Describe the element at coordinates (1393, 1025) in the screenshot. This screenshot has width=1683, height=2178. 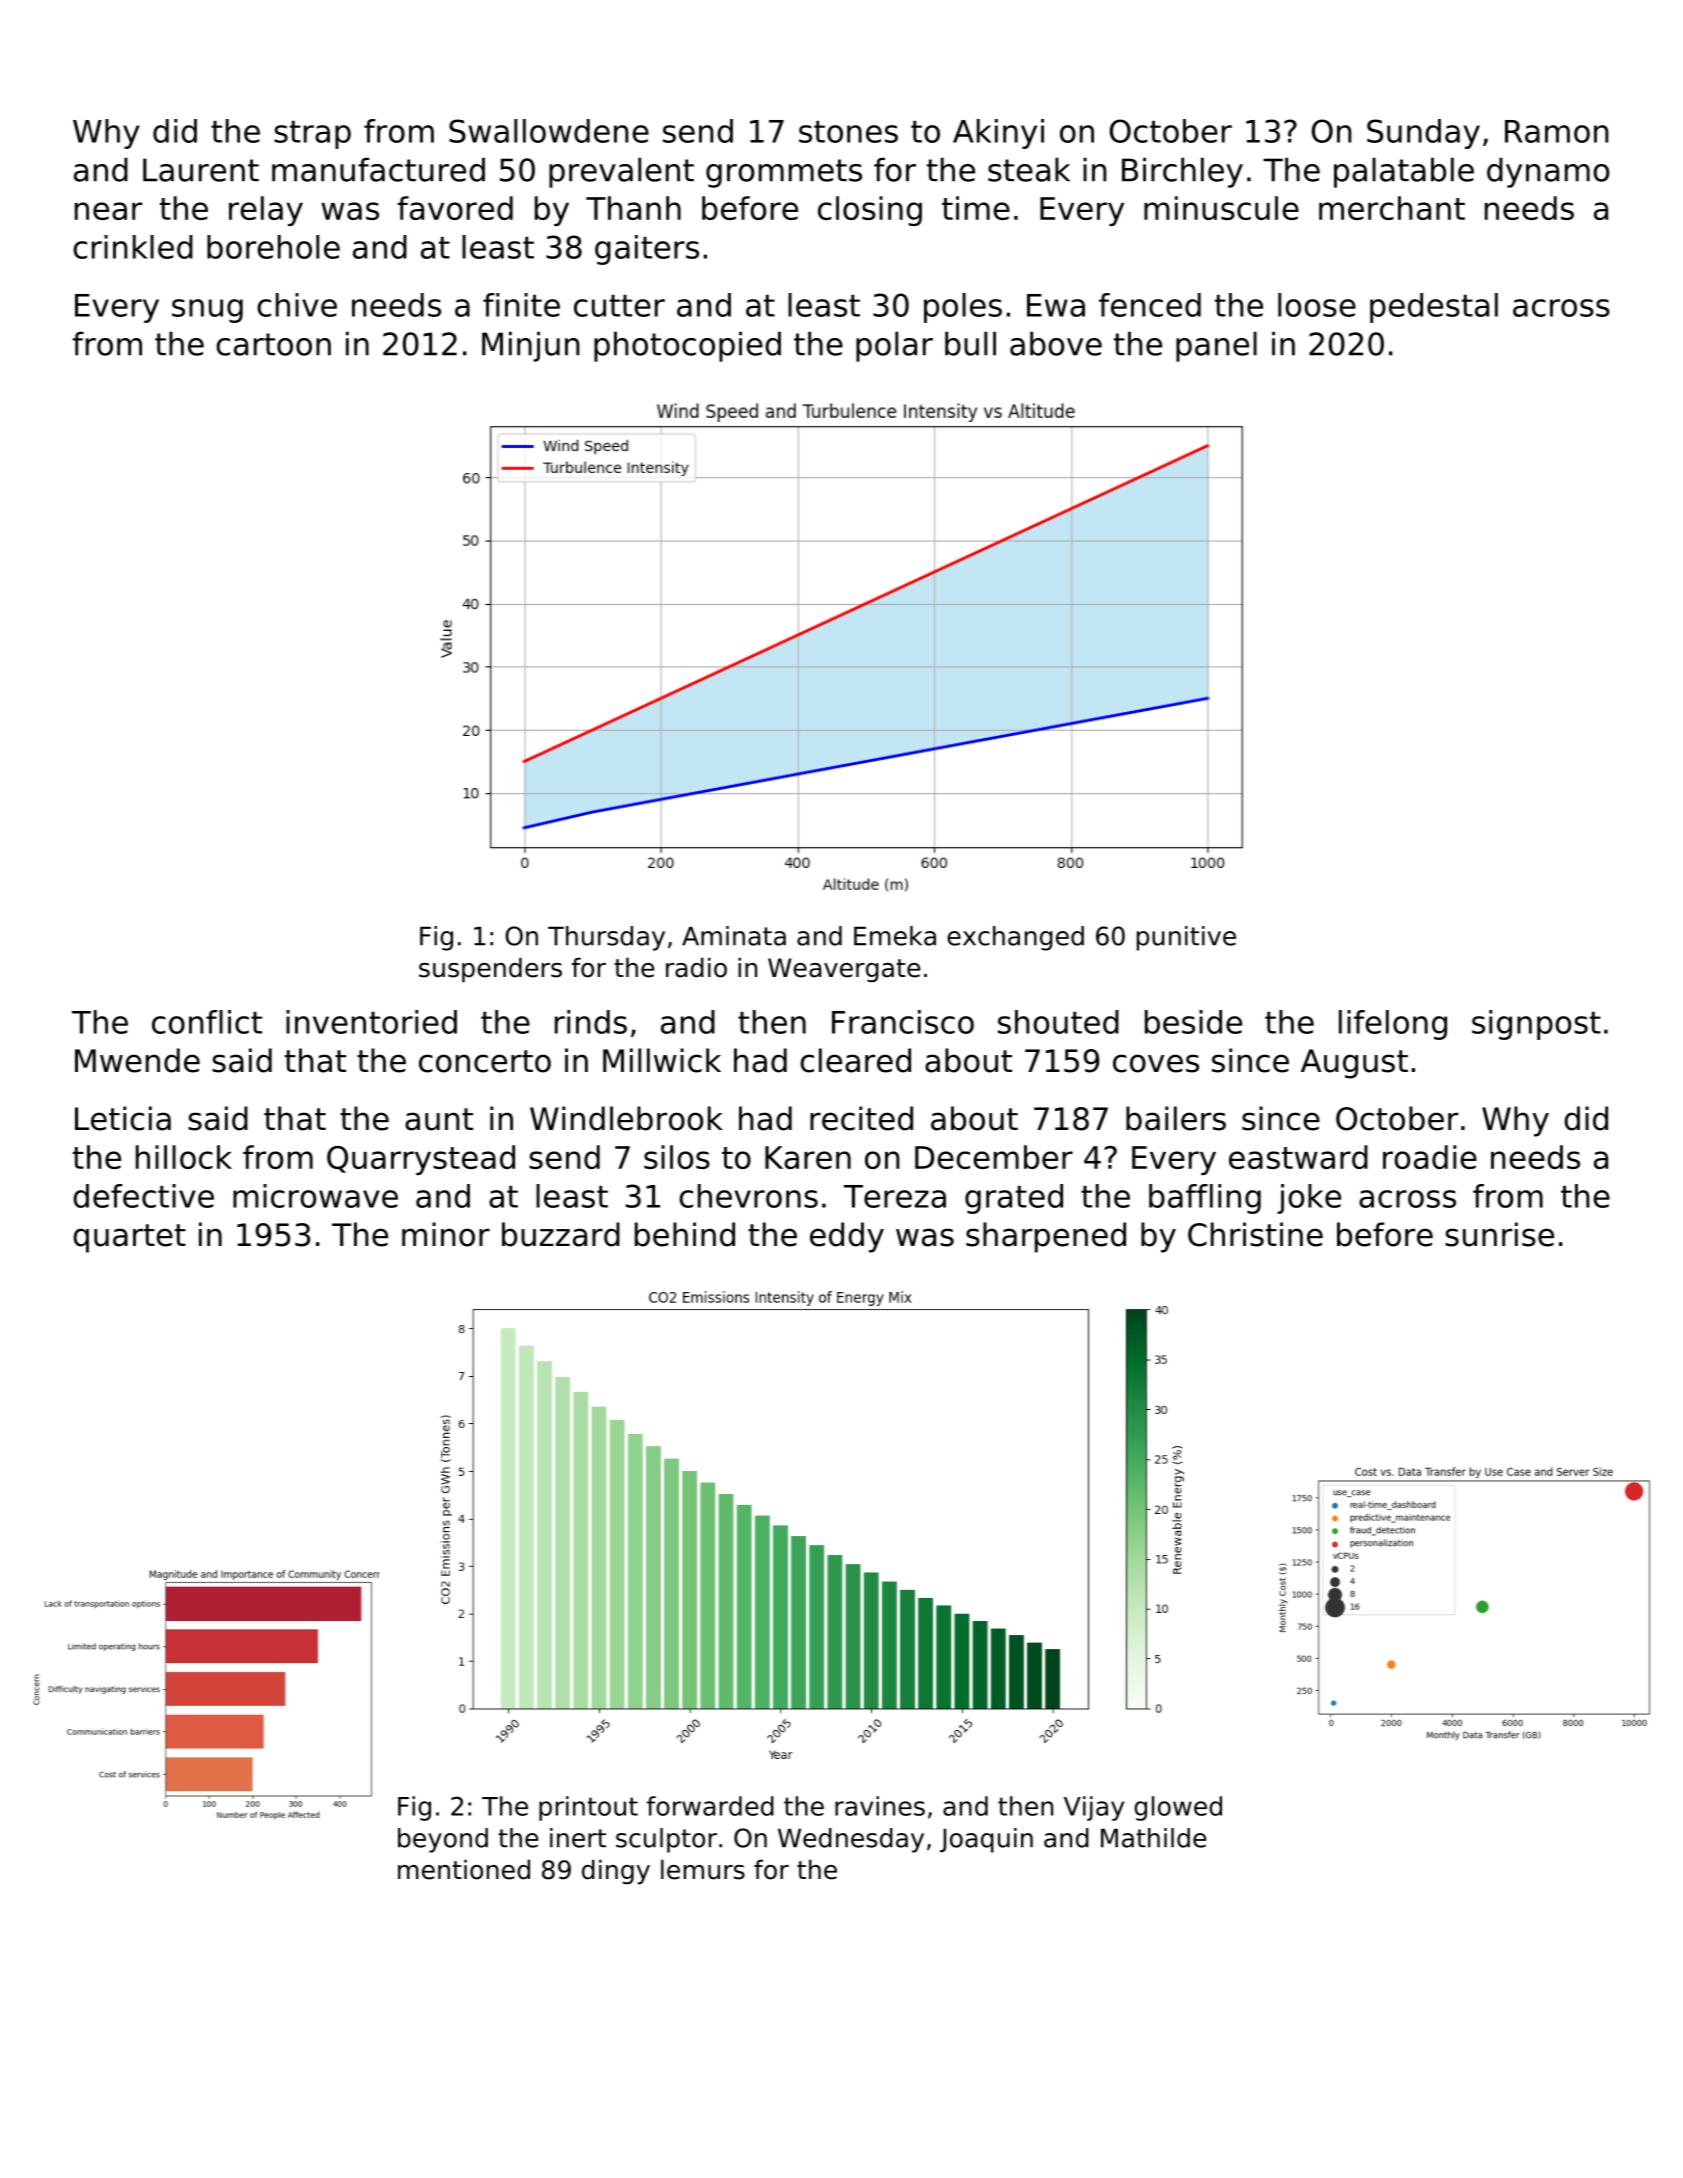
I see `lifelong` at that location.
